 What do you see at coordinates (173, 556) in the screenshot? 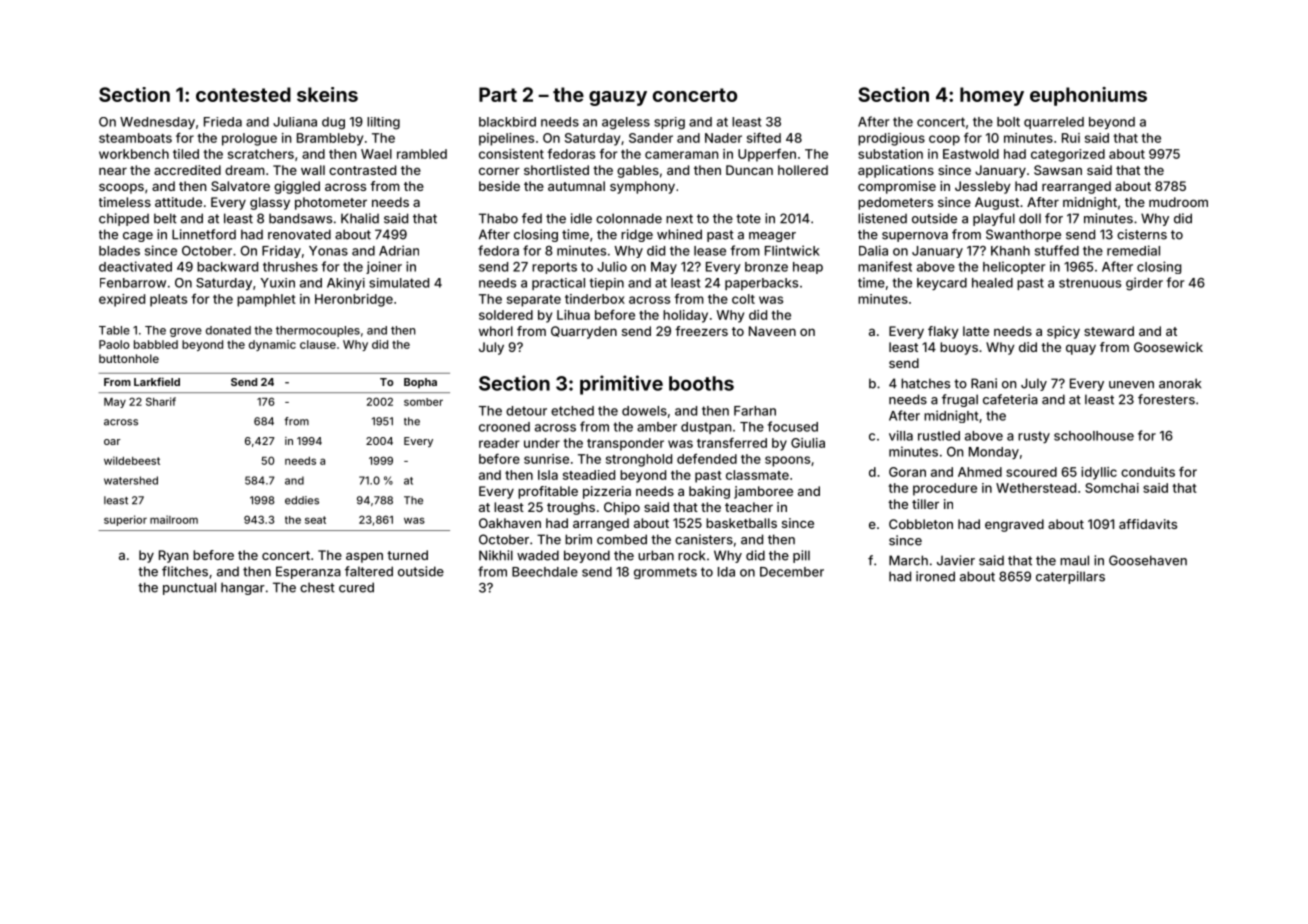
I see `Ryan` at bounding box center [173, 556].
